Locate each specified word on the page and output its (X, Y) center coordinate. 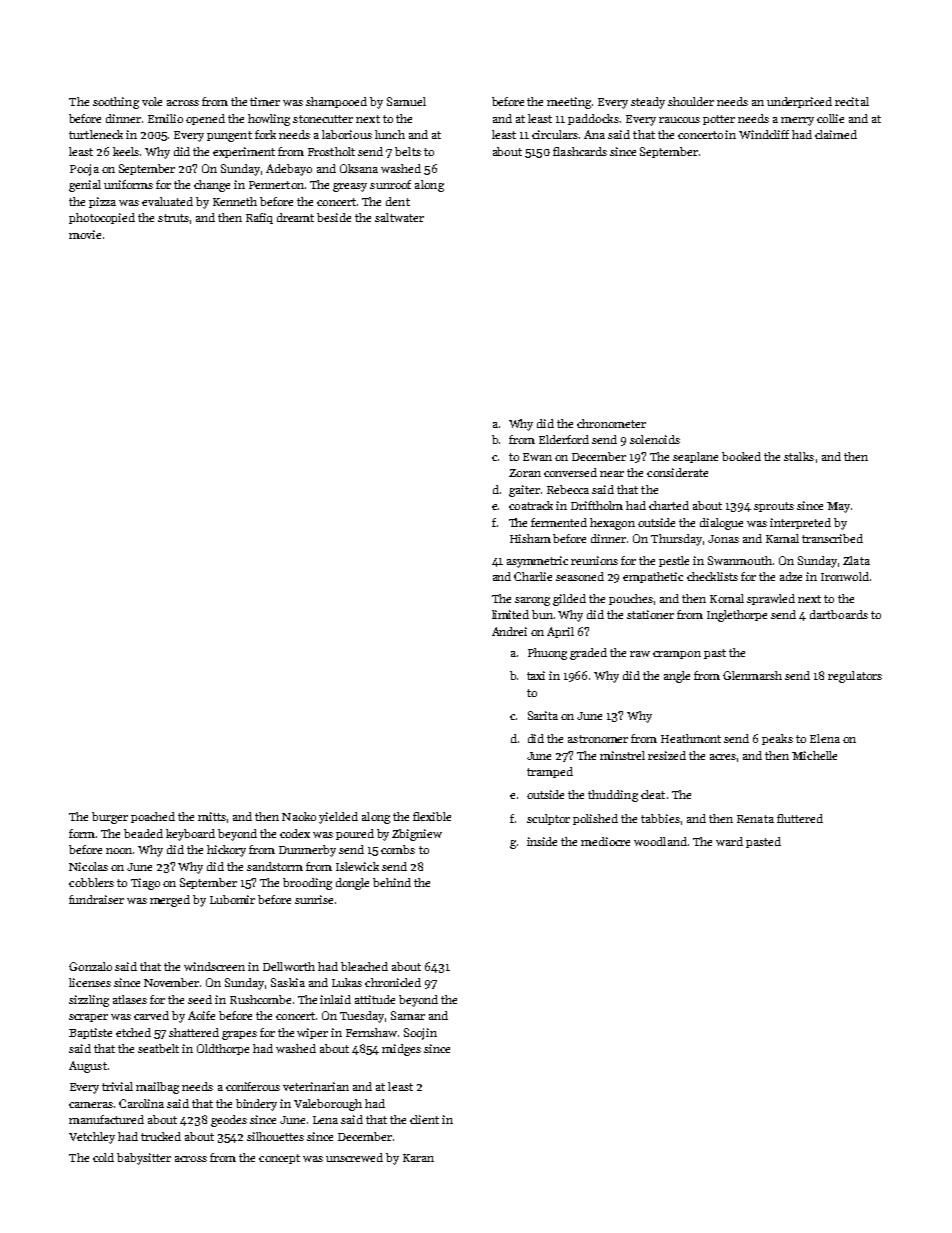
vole (152, 101)
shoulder (691, 101)
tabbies (660, 818)
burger (110, 818)
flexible (432, 816)
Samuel (406, 101)
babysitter (144, 1159)
